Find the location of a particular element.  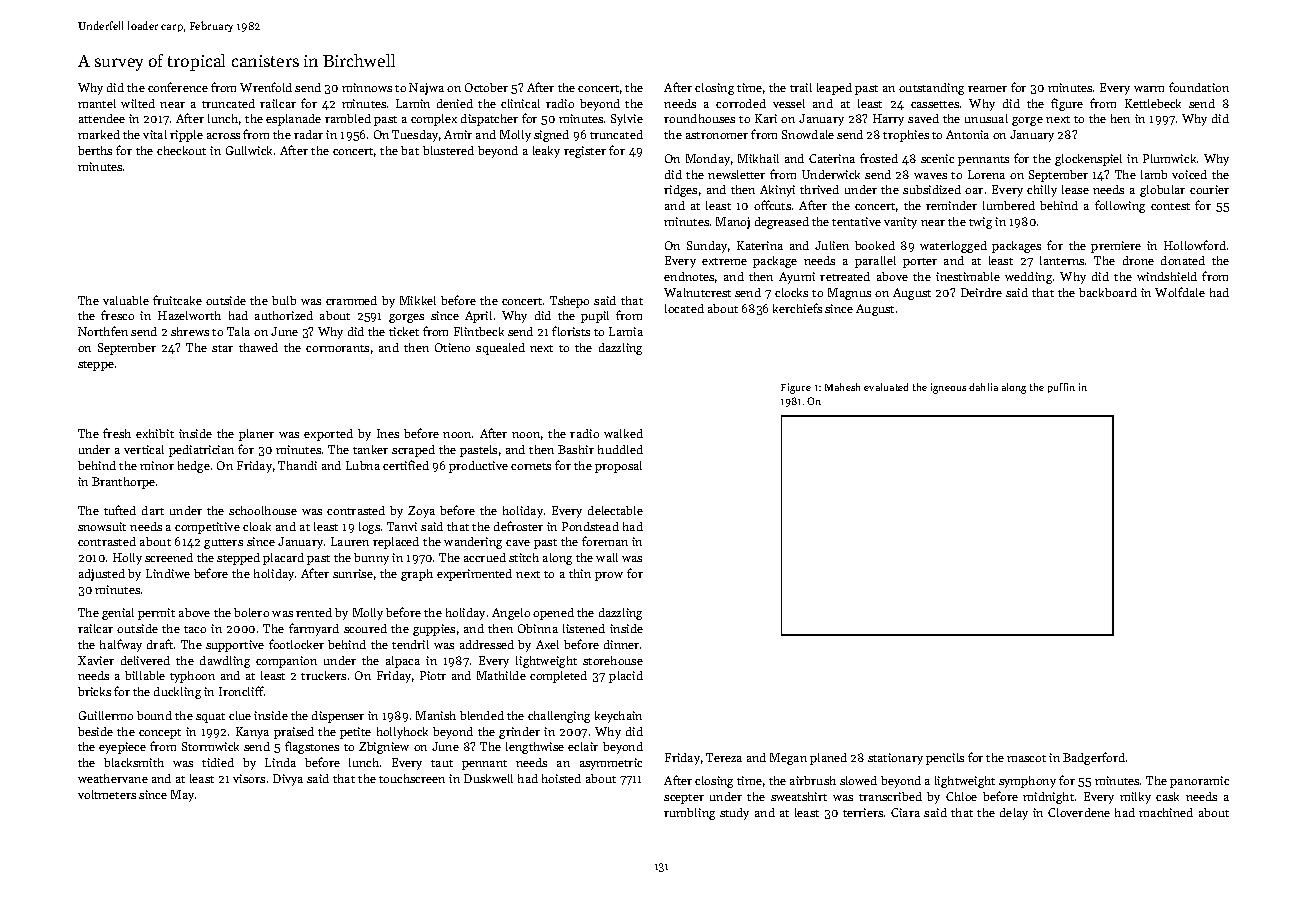

voltmeters is located at coordinates (107, 794).
